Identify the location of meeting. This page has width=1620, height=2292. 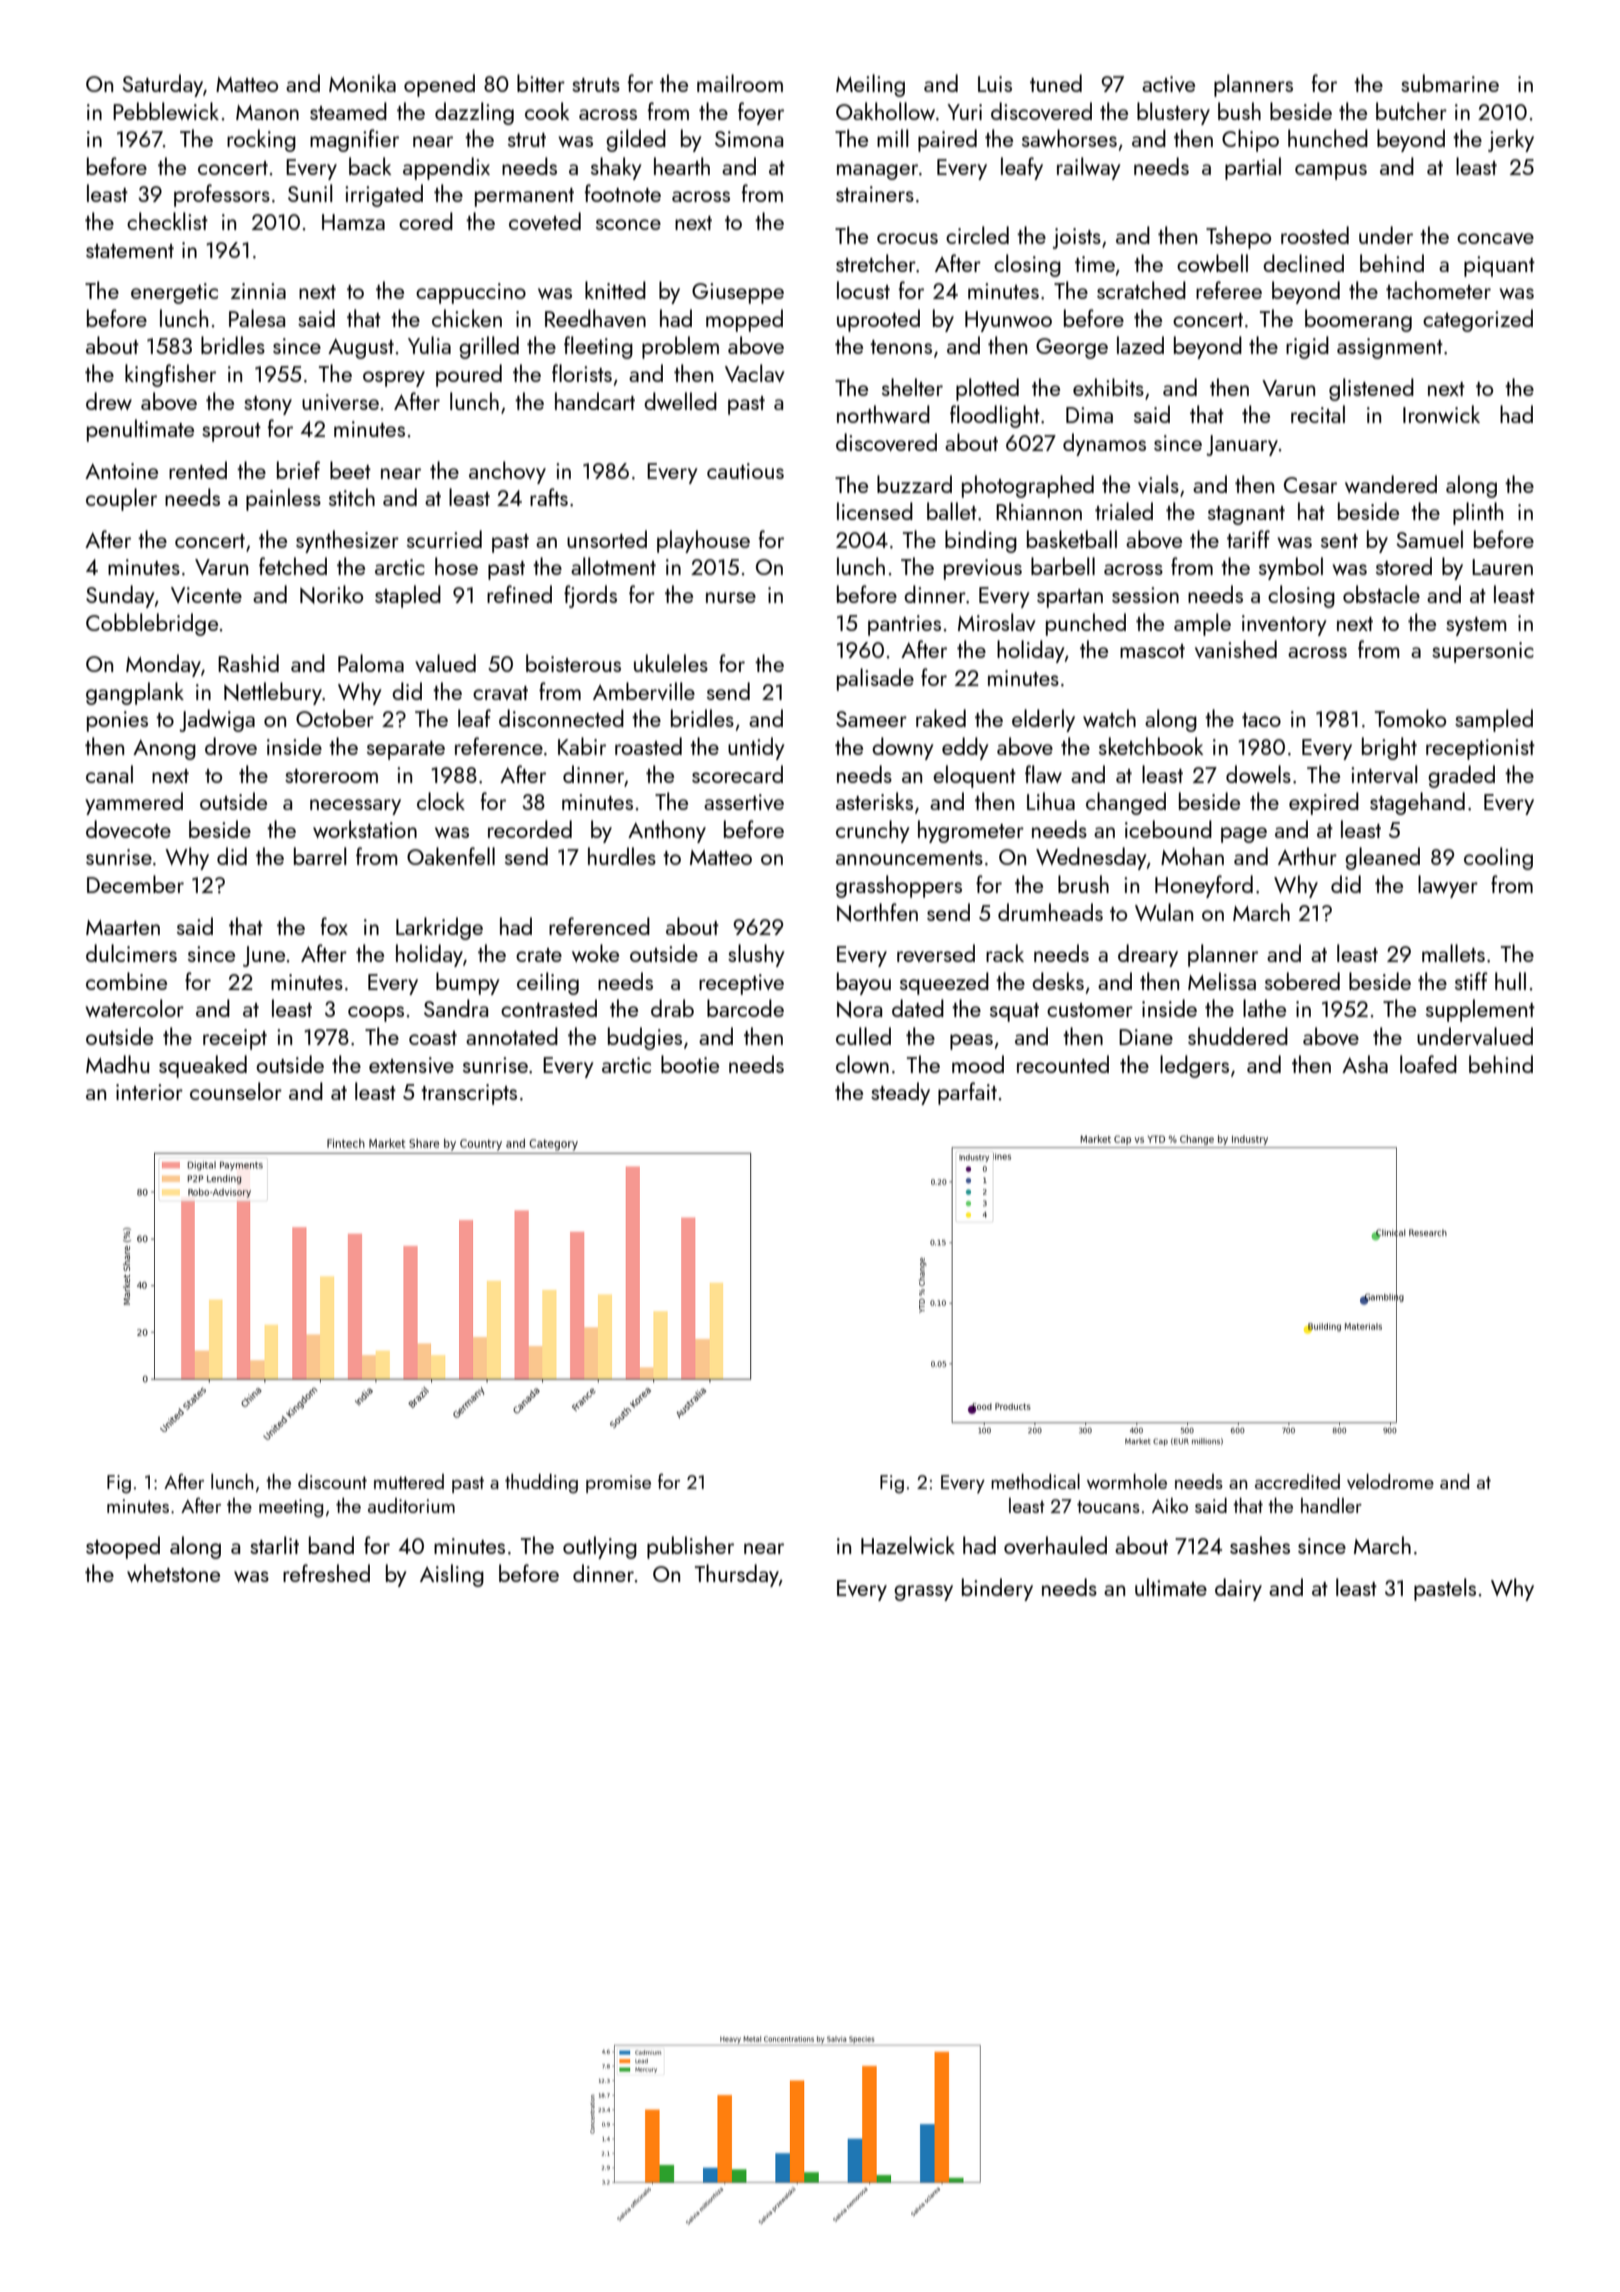
(291, 1508).
